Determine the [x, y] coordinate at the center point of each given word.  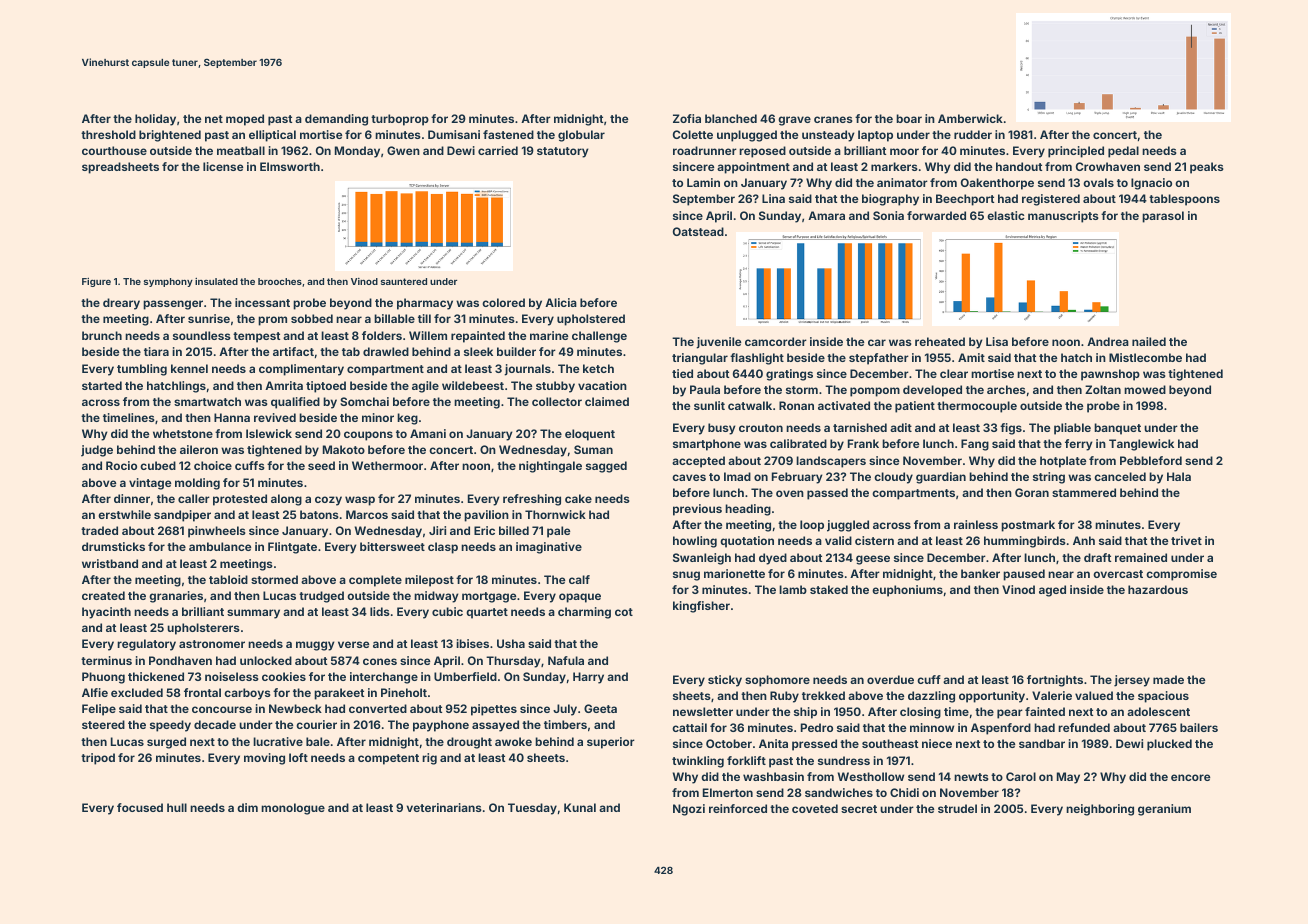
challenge [599, 337]
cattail [689, 727]
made [1168, 679]
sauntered [404, 281]
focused [140, 807]
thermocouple [977, 407]
